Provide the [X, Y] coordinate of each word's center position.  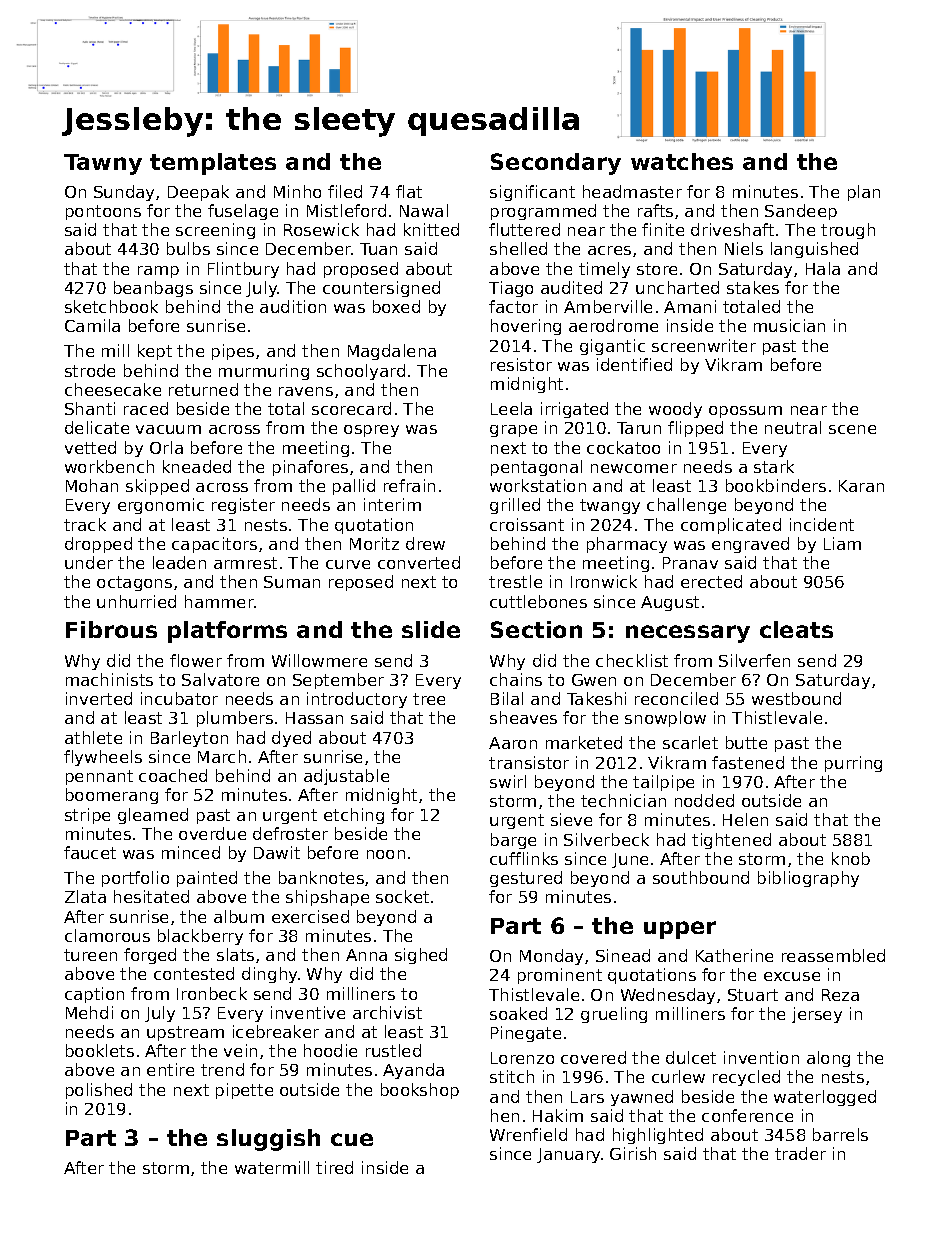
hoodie [330, 1050]
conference [747, 1115]
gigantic [612, 347]
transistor [529, 762]
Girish [633, 1153]
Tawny [103, 164]
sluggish [268, 1140]
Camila [92, 325]
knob [851, 858]
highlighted [658, 1136]
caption [94, 995]
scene [852, 429]
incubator [179, 698]
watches [682, 161]
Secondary [556, 164]
